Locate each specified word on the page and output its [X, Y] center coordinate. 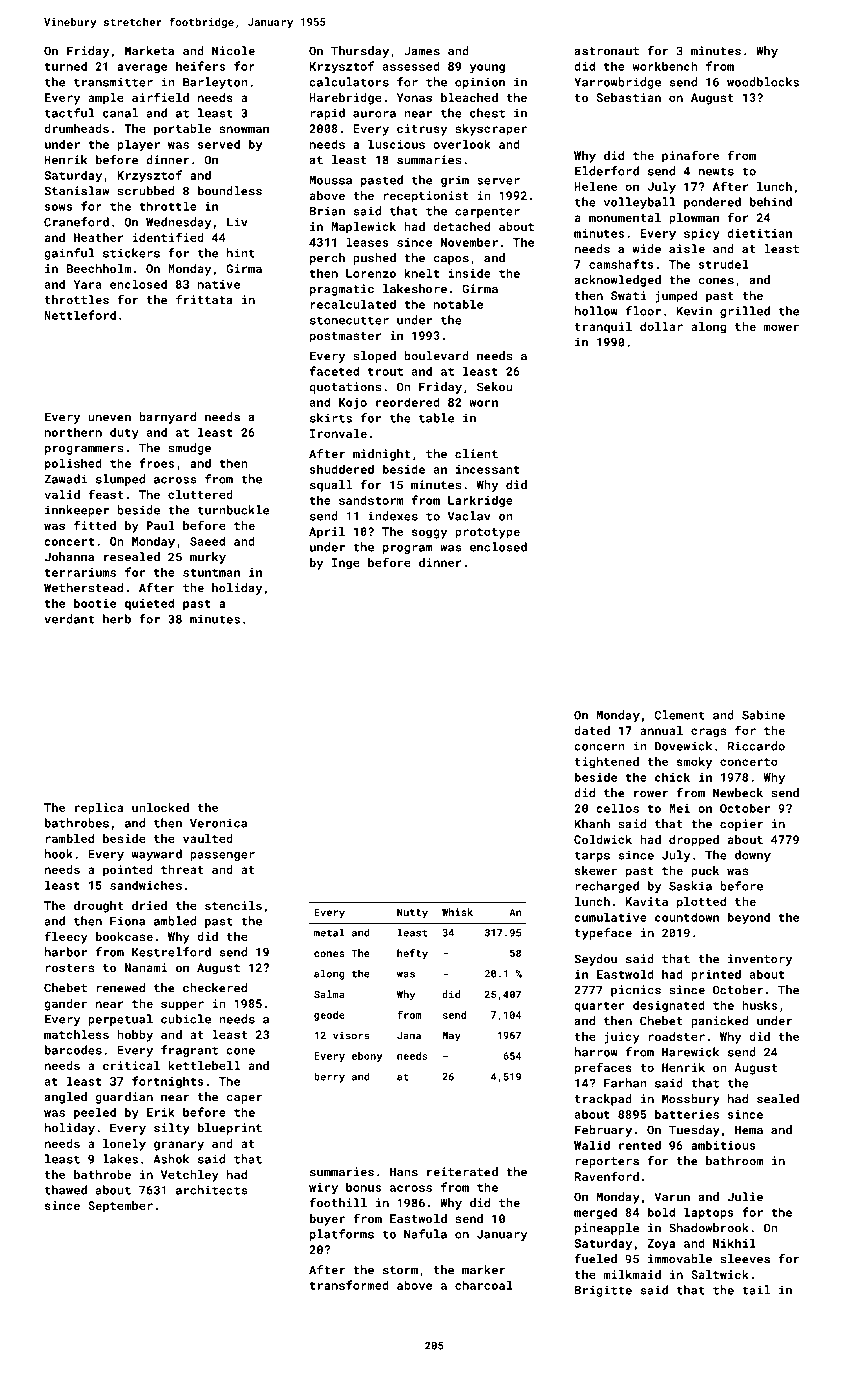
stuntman [211, 573]
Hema [749, 1130]
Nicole [233, 51]
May [451, 1037]
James [422, 51]
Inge [346, 564]
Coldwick [603, 839]
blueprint [230, 1129]
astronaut [606, 51]
